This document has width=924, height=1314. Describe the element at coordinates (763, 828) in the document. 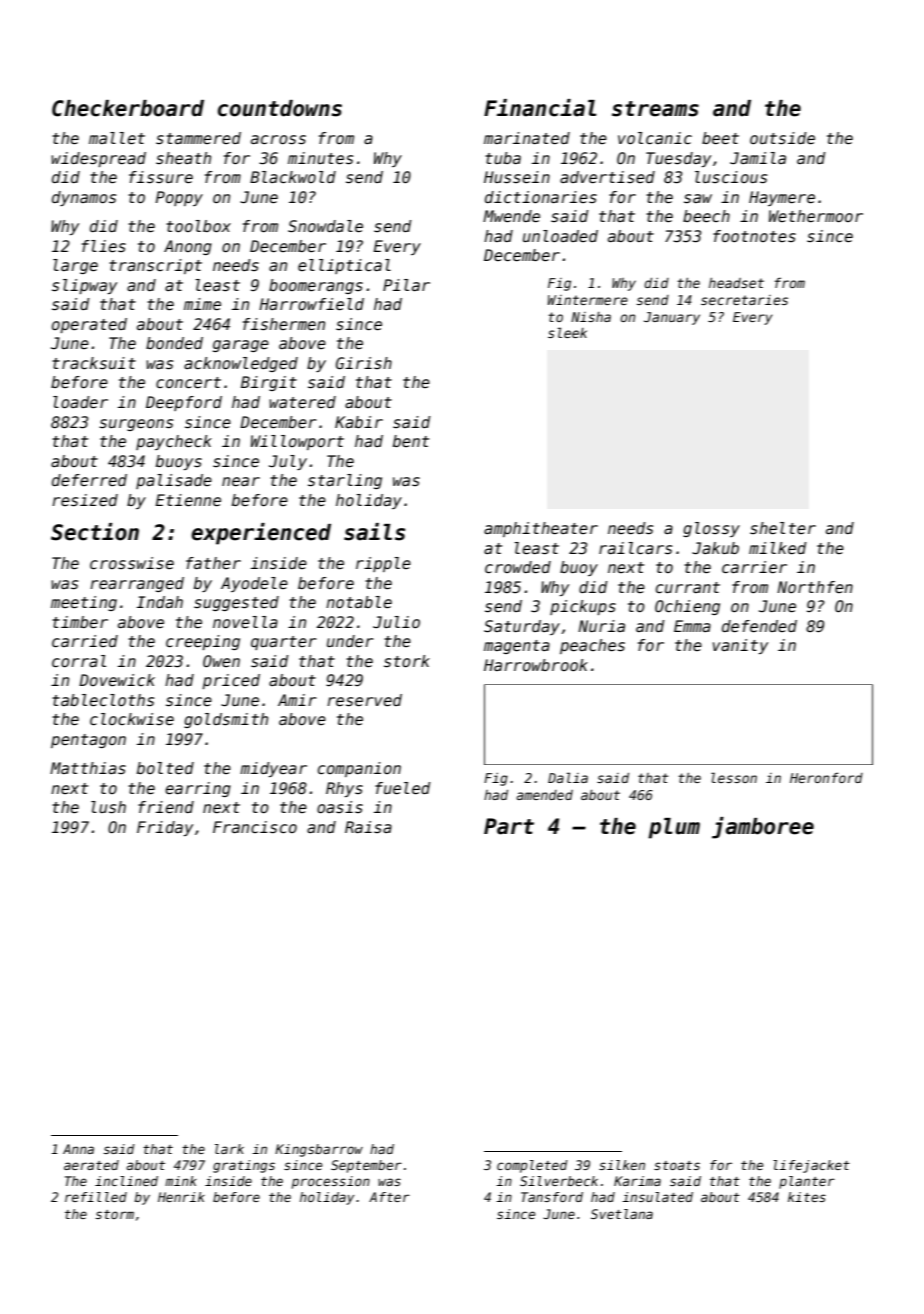

I see `jamboree` at that location.
